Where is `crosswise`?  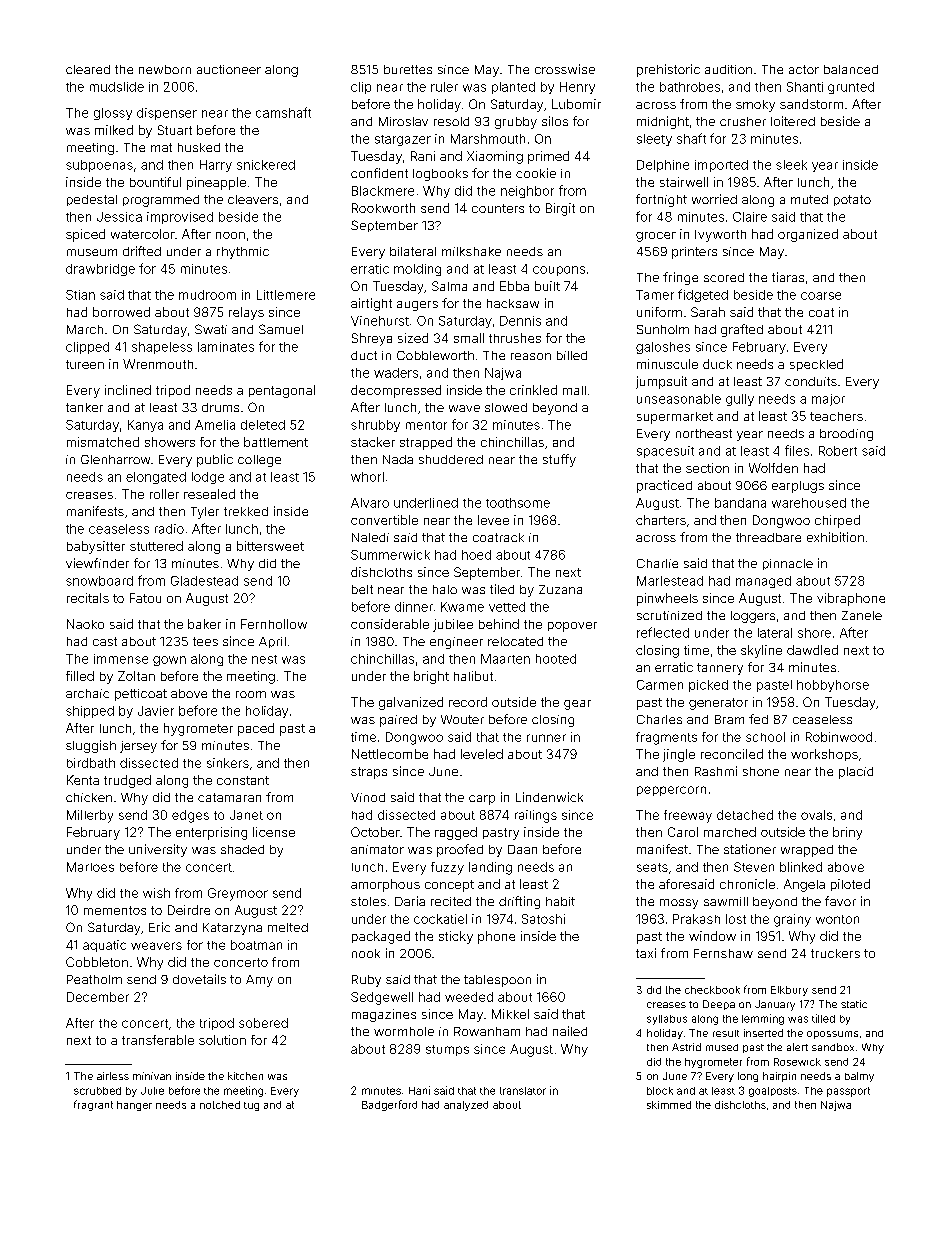 crosswise is located at coordinates (565, 69).
